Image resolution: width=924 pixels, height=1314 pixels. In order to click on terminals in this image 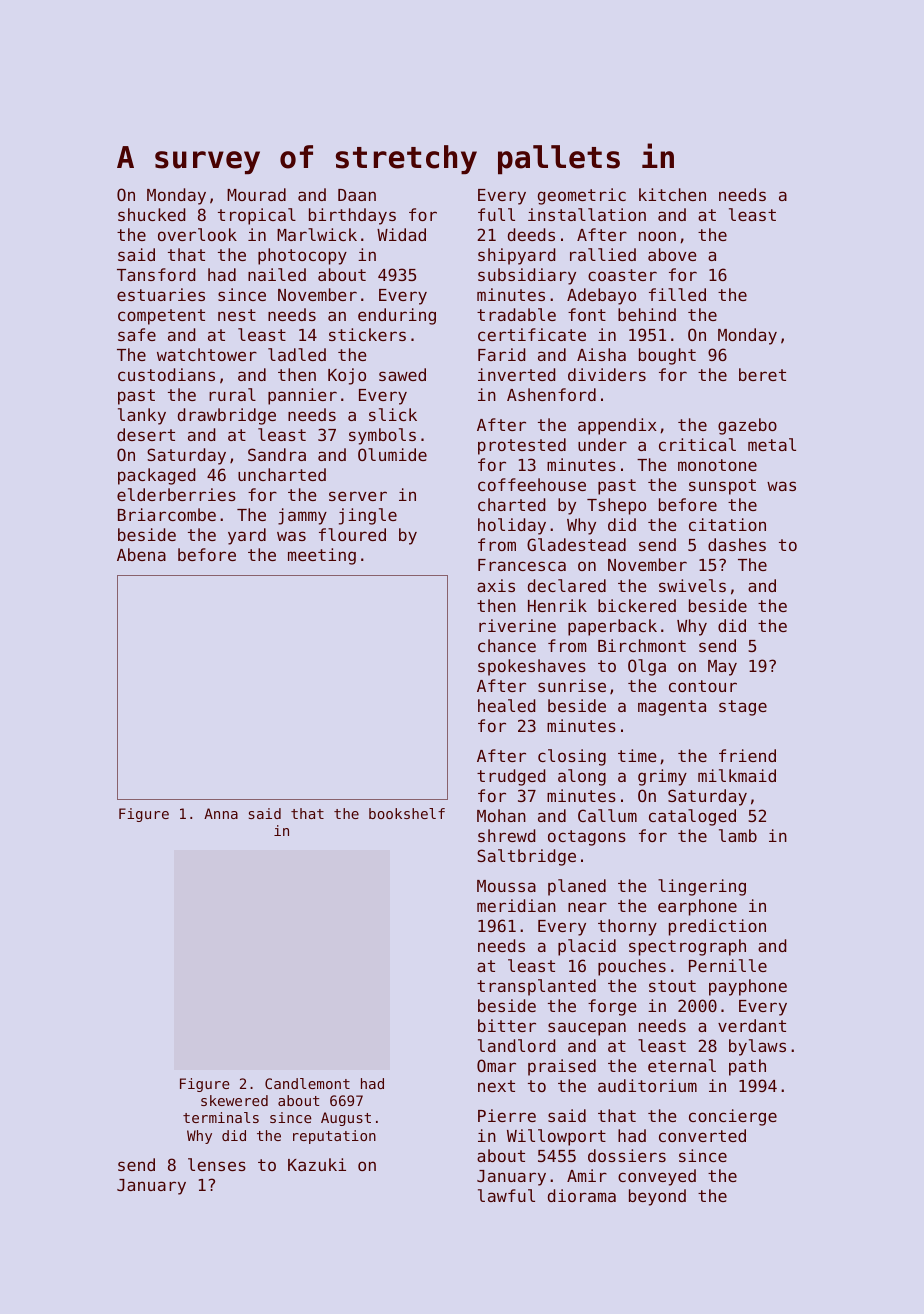, I will do `click(221, 1117)`.
